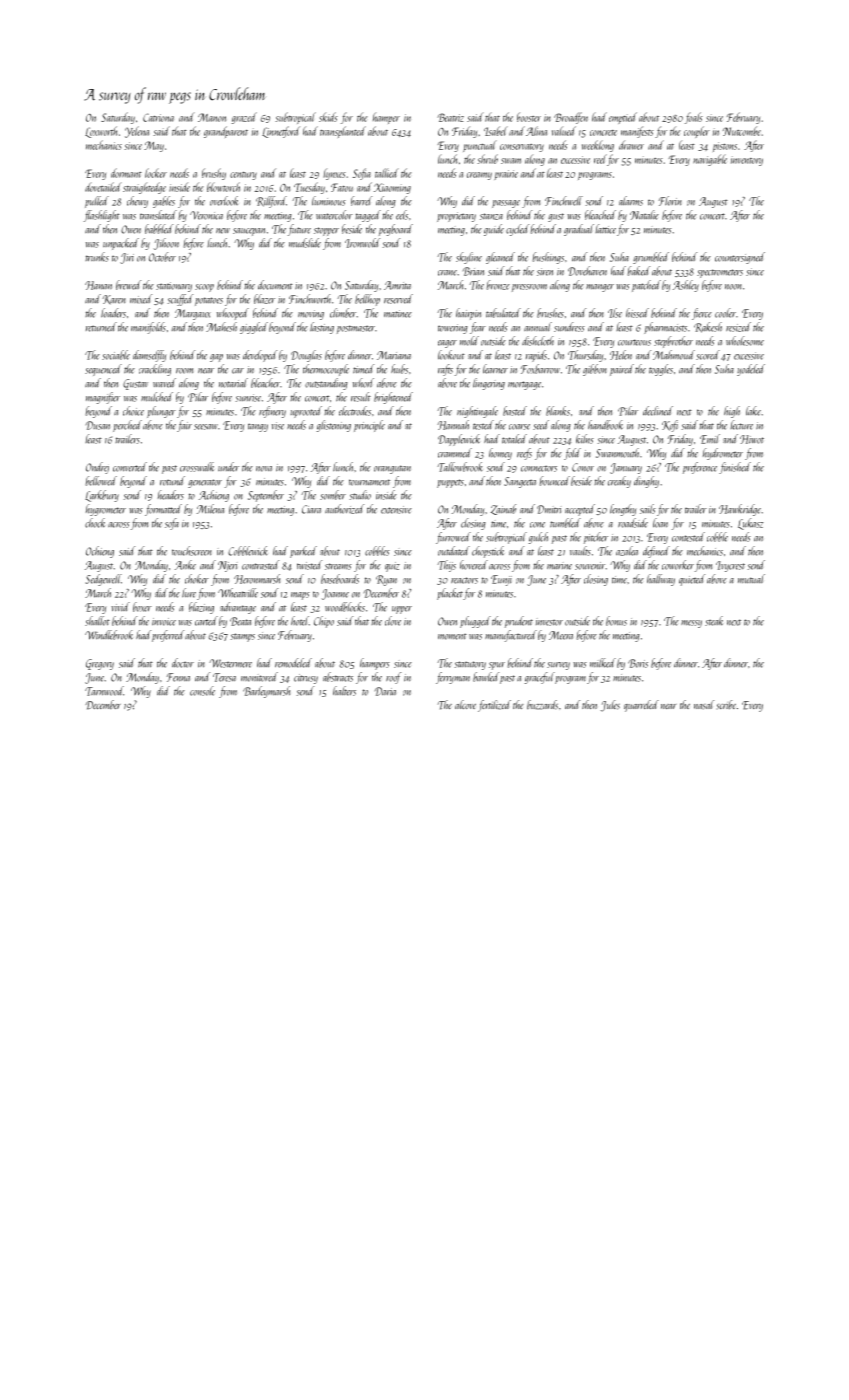 This screenshot has width=849, height=1400. Describe the element at coordinates (494, 706) in the screenshot. I see `fertilized` at that location.
